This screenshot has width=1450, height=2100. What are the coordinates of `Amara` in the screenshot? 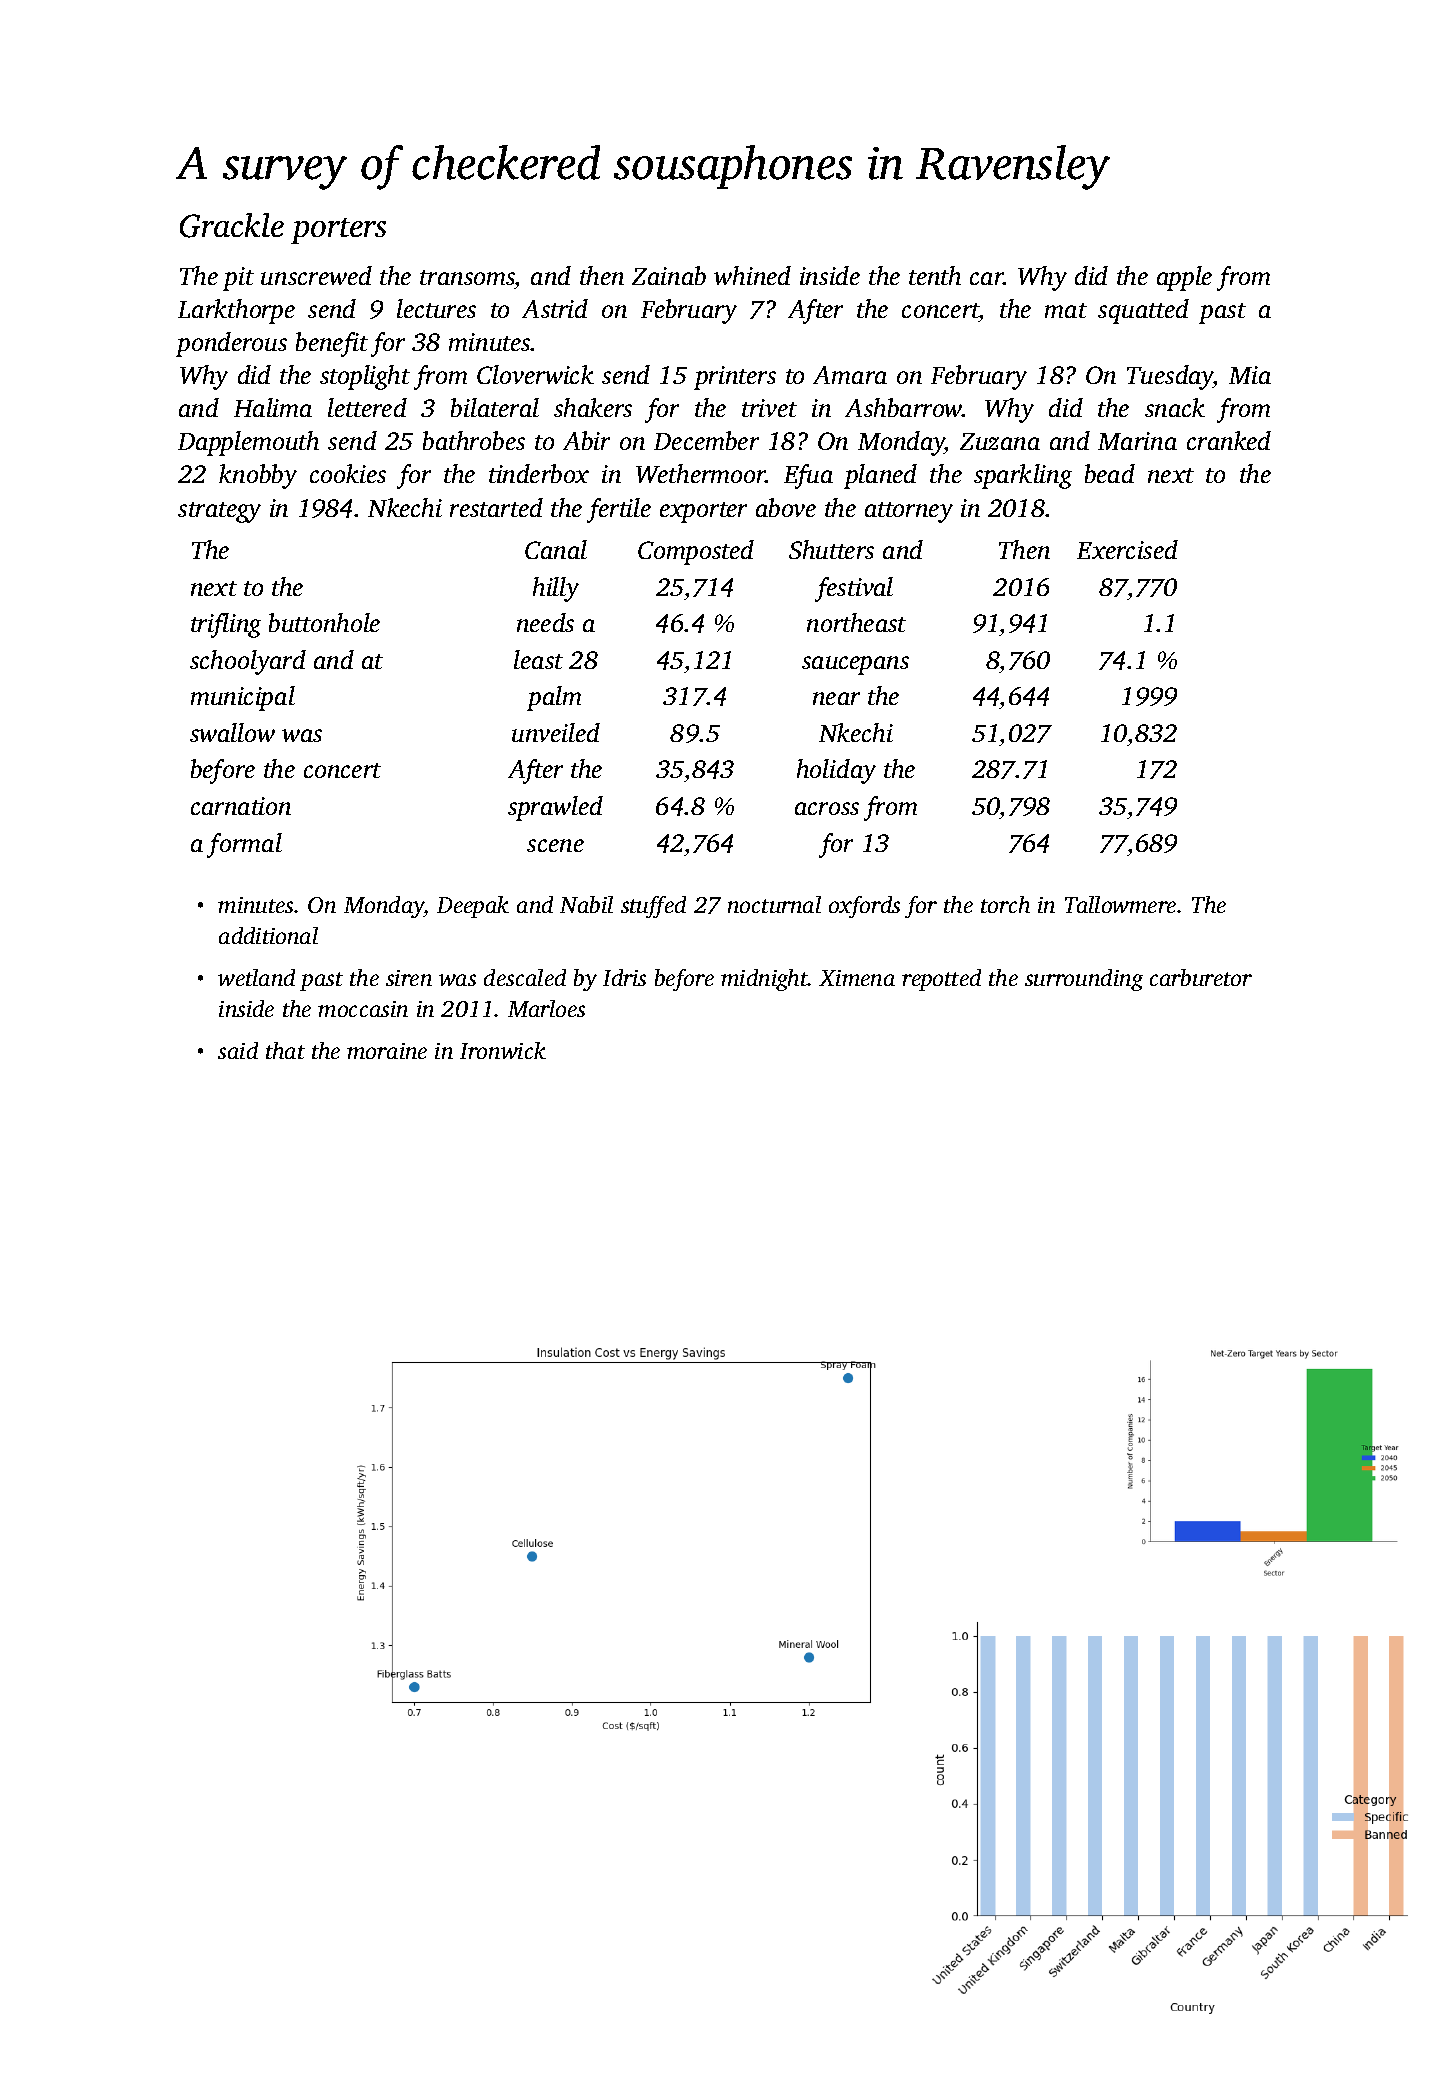 It's located at (850, 375).
